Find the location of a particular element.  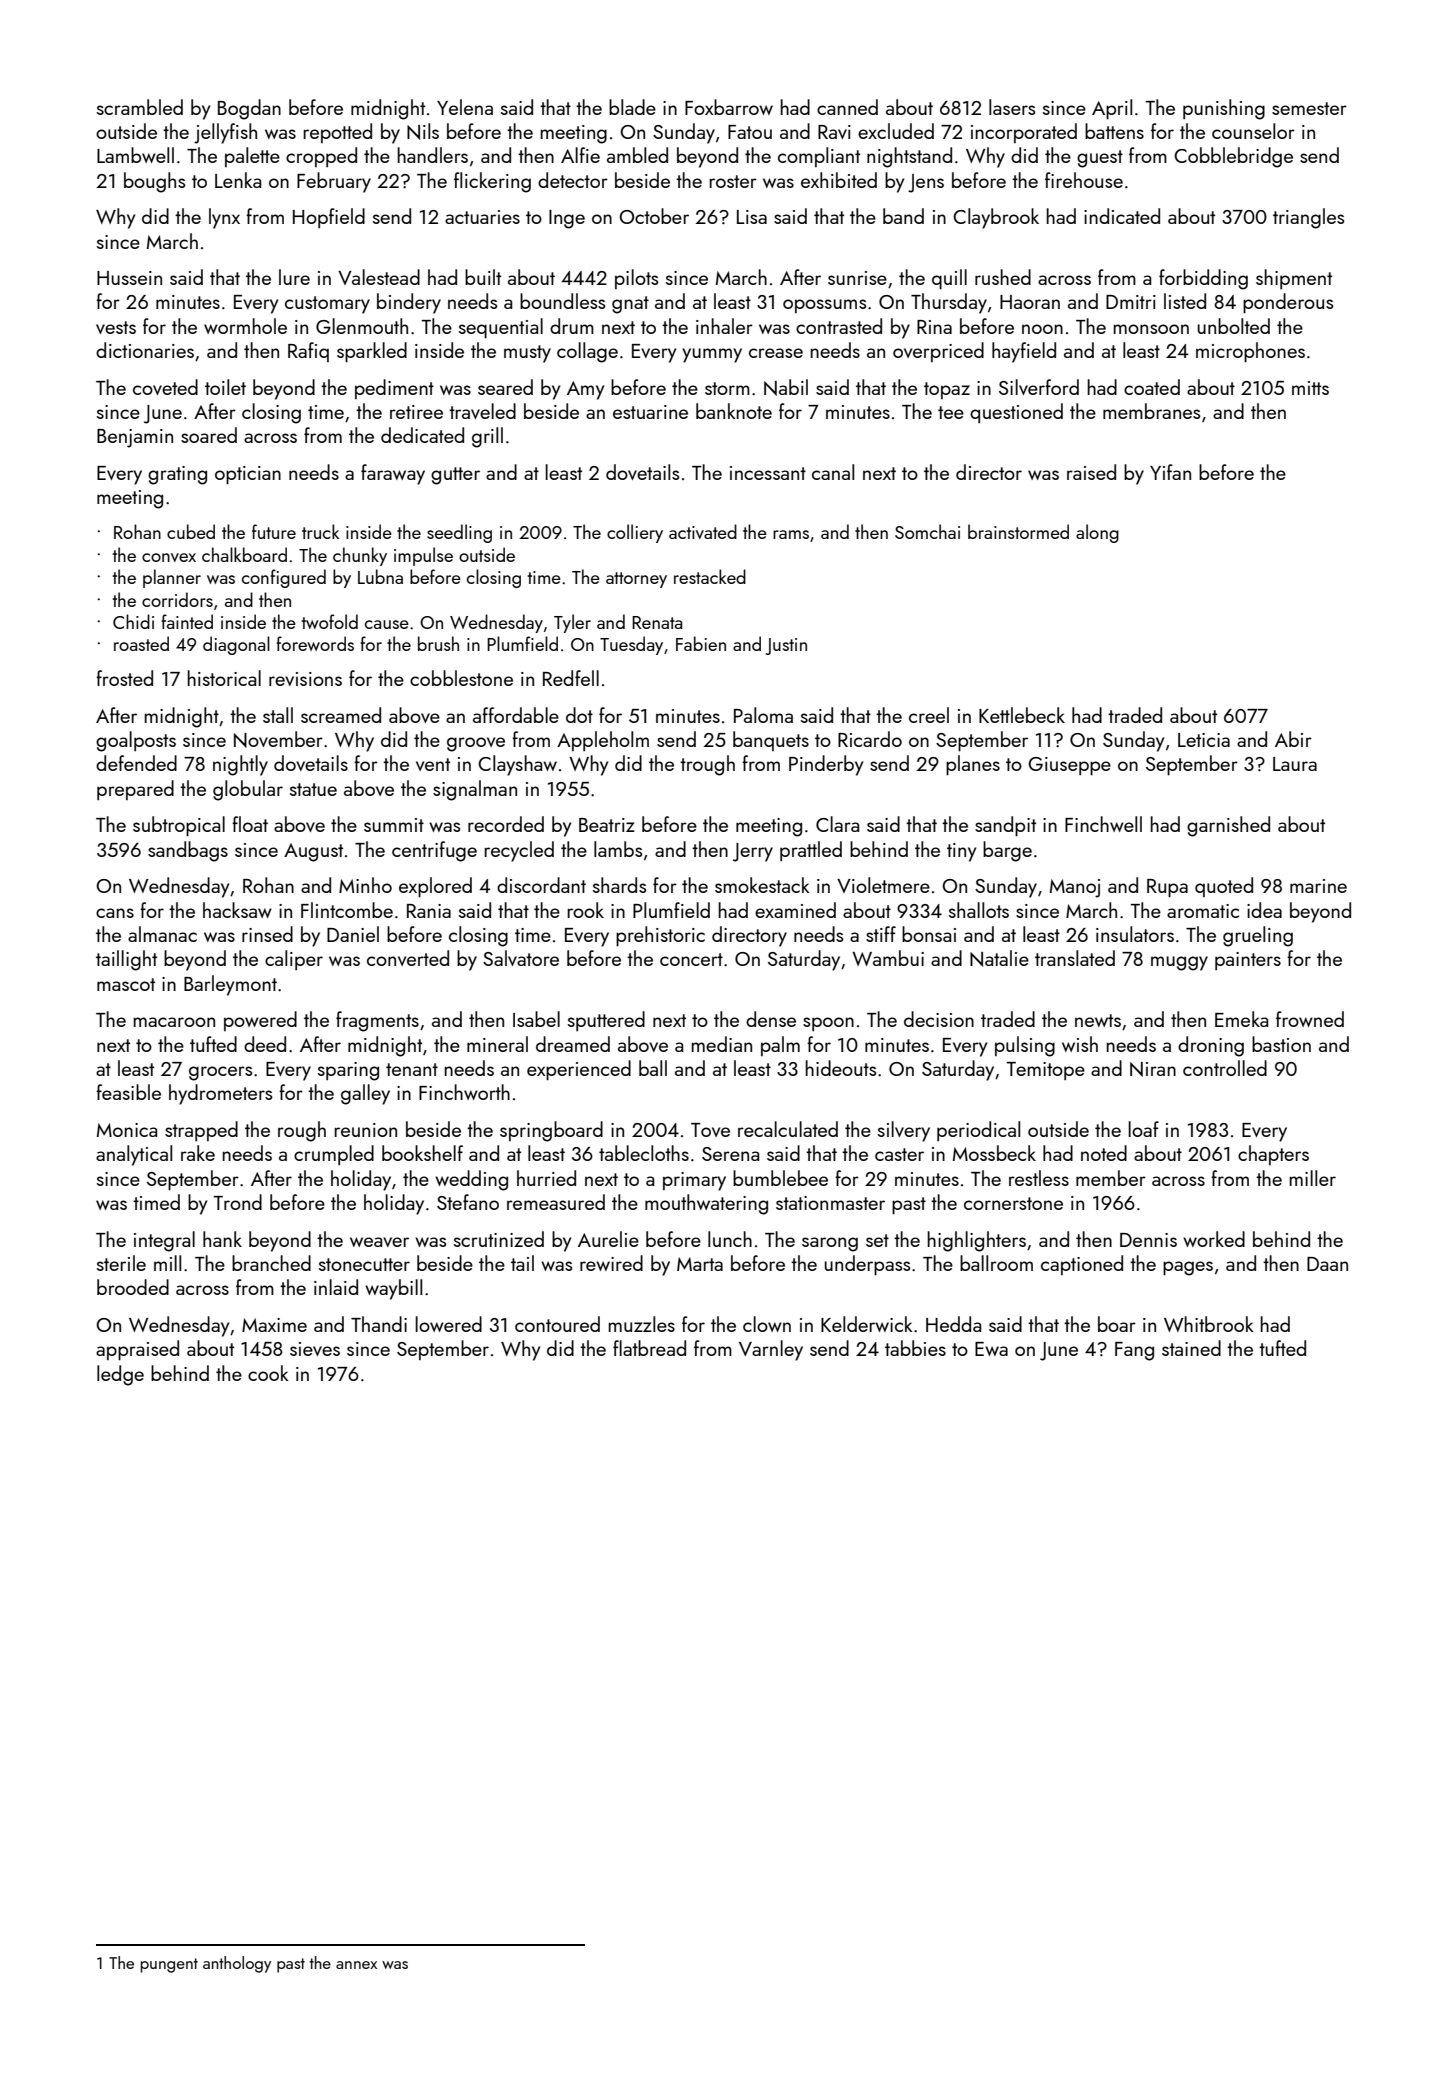

cropped is located at coordinates (321, 157).
